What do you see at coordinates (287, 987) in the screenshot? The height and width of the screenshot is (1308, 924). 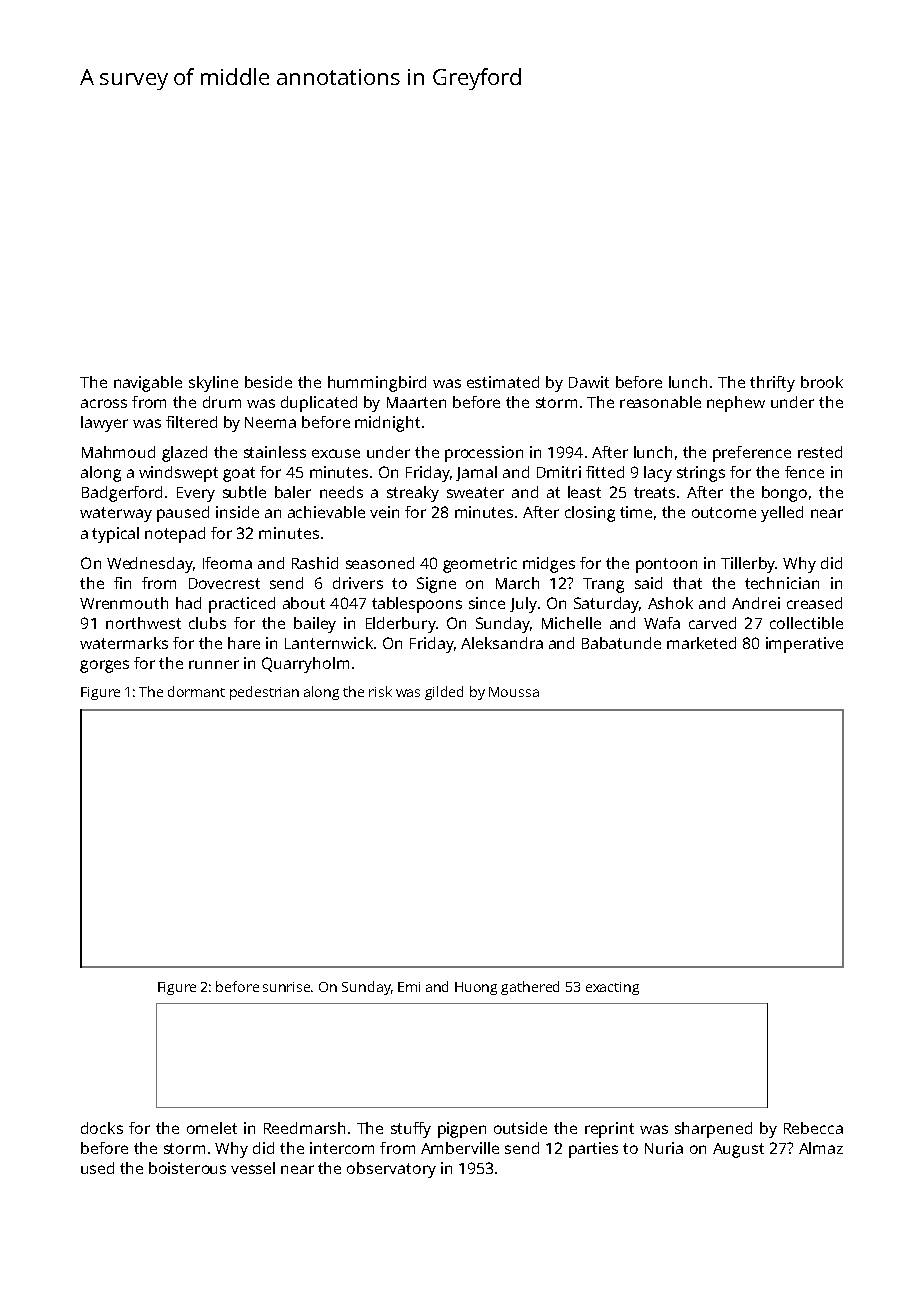 I see `sunrise` at bounding box center [287, 987].
